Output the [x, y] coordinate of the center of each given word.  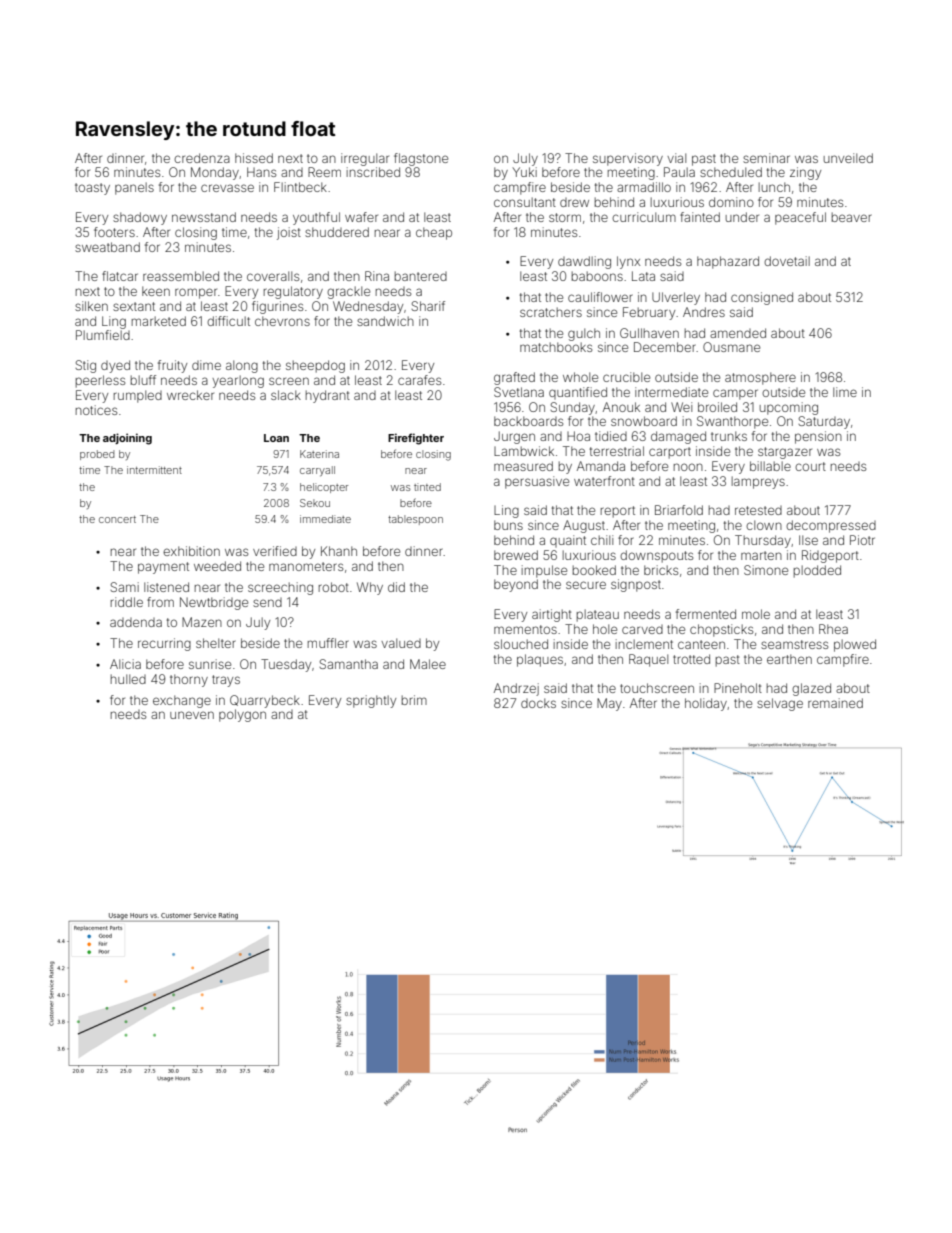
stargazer [785, 453]
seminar [766, 158]
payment [163, 568]
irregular [365, 159]
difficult [228, 321]
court [810, 466]
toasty [92, 189]
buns [508, 525]
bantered [421, 276]
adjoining [127, 439]
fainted [700, 217]
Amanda [601, 466]
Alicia [125, 664]
